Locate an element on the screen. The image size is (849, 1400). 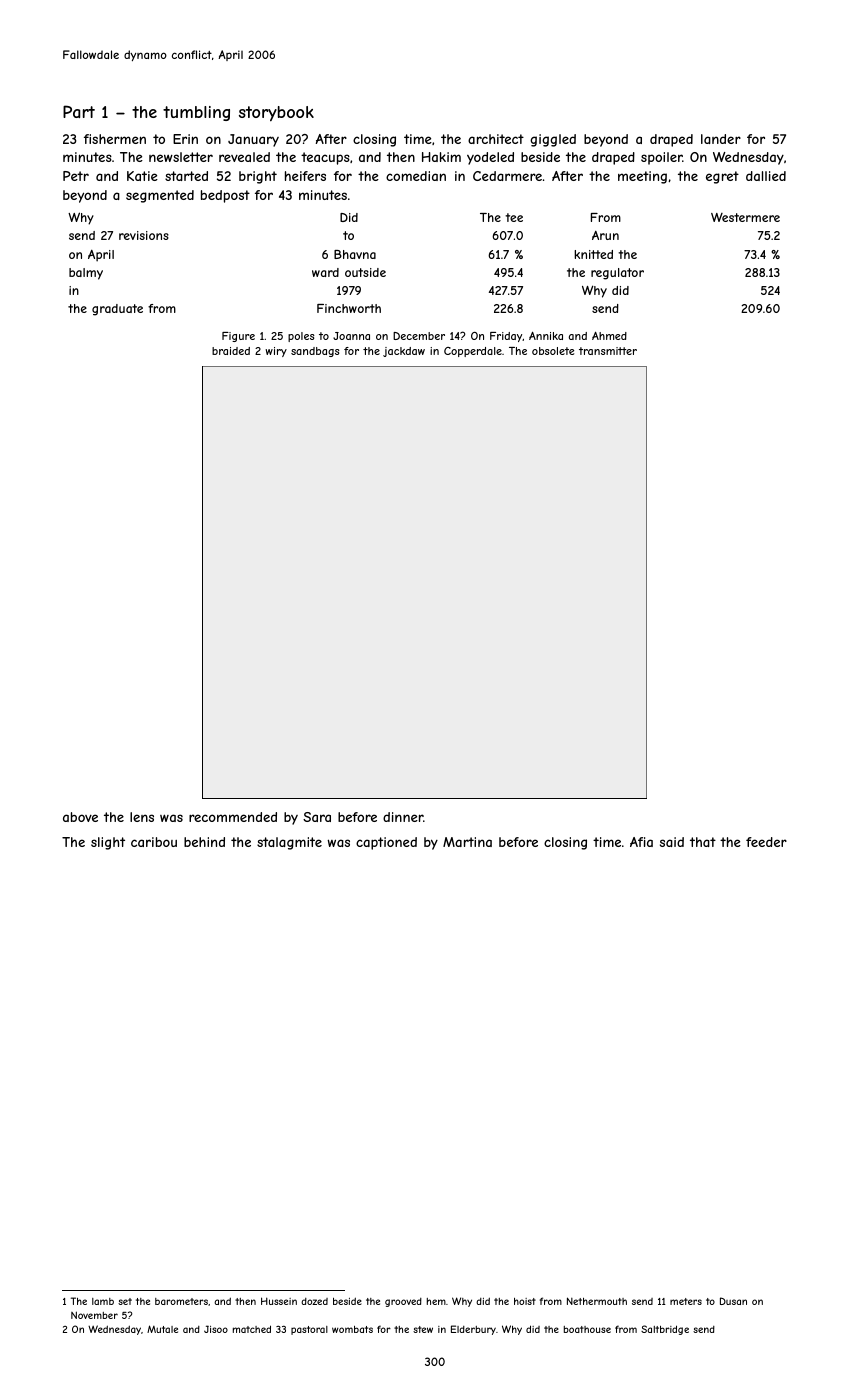
lander is located at coordinates (721, 139).
